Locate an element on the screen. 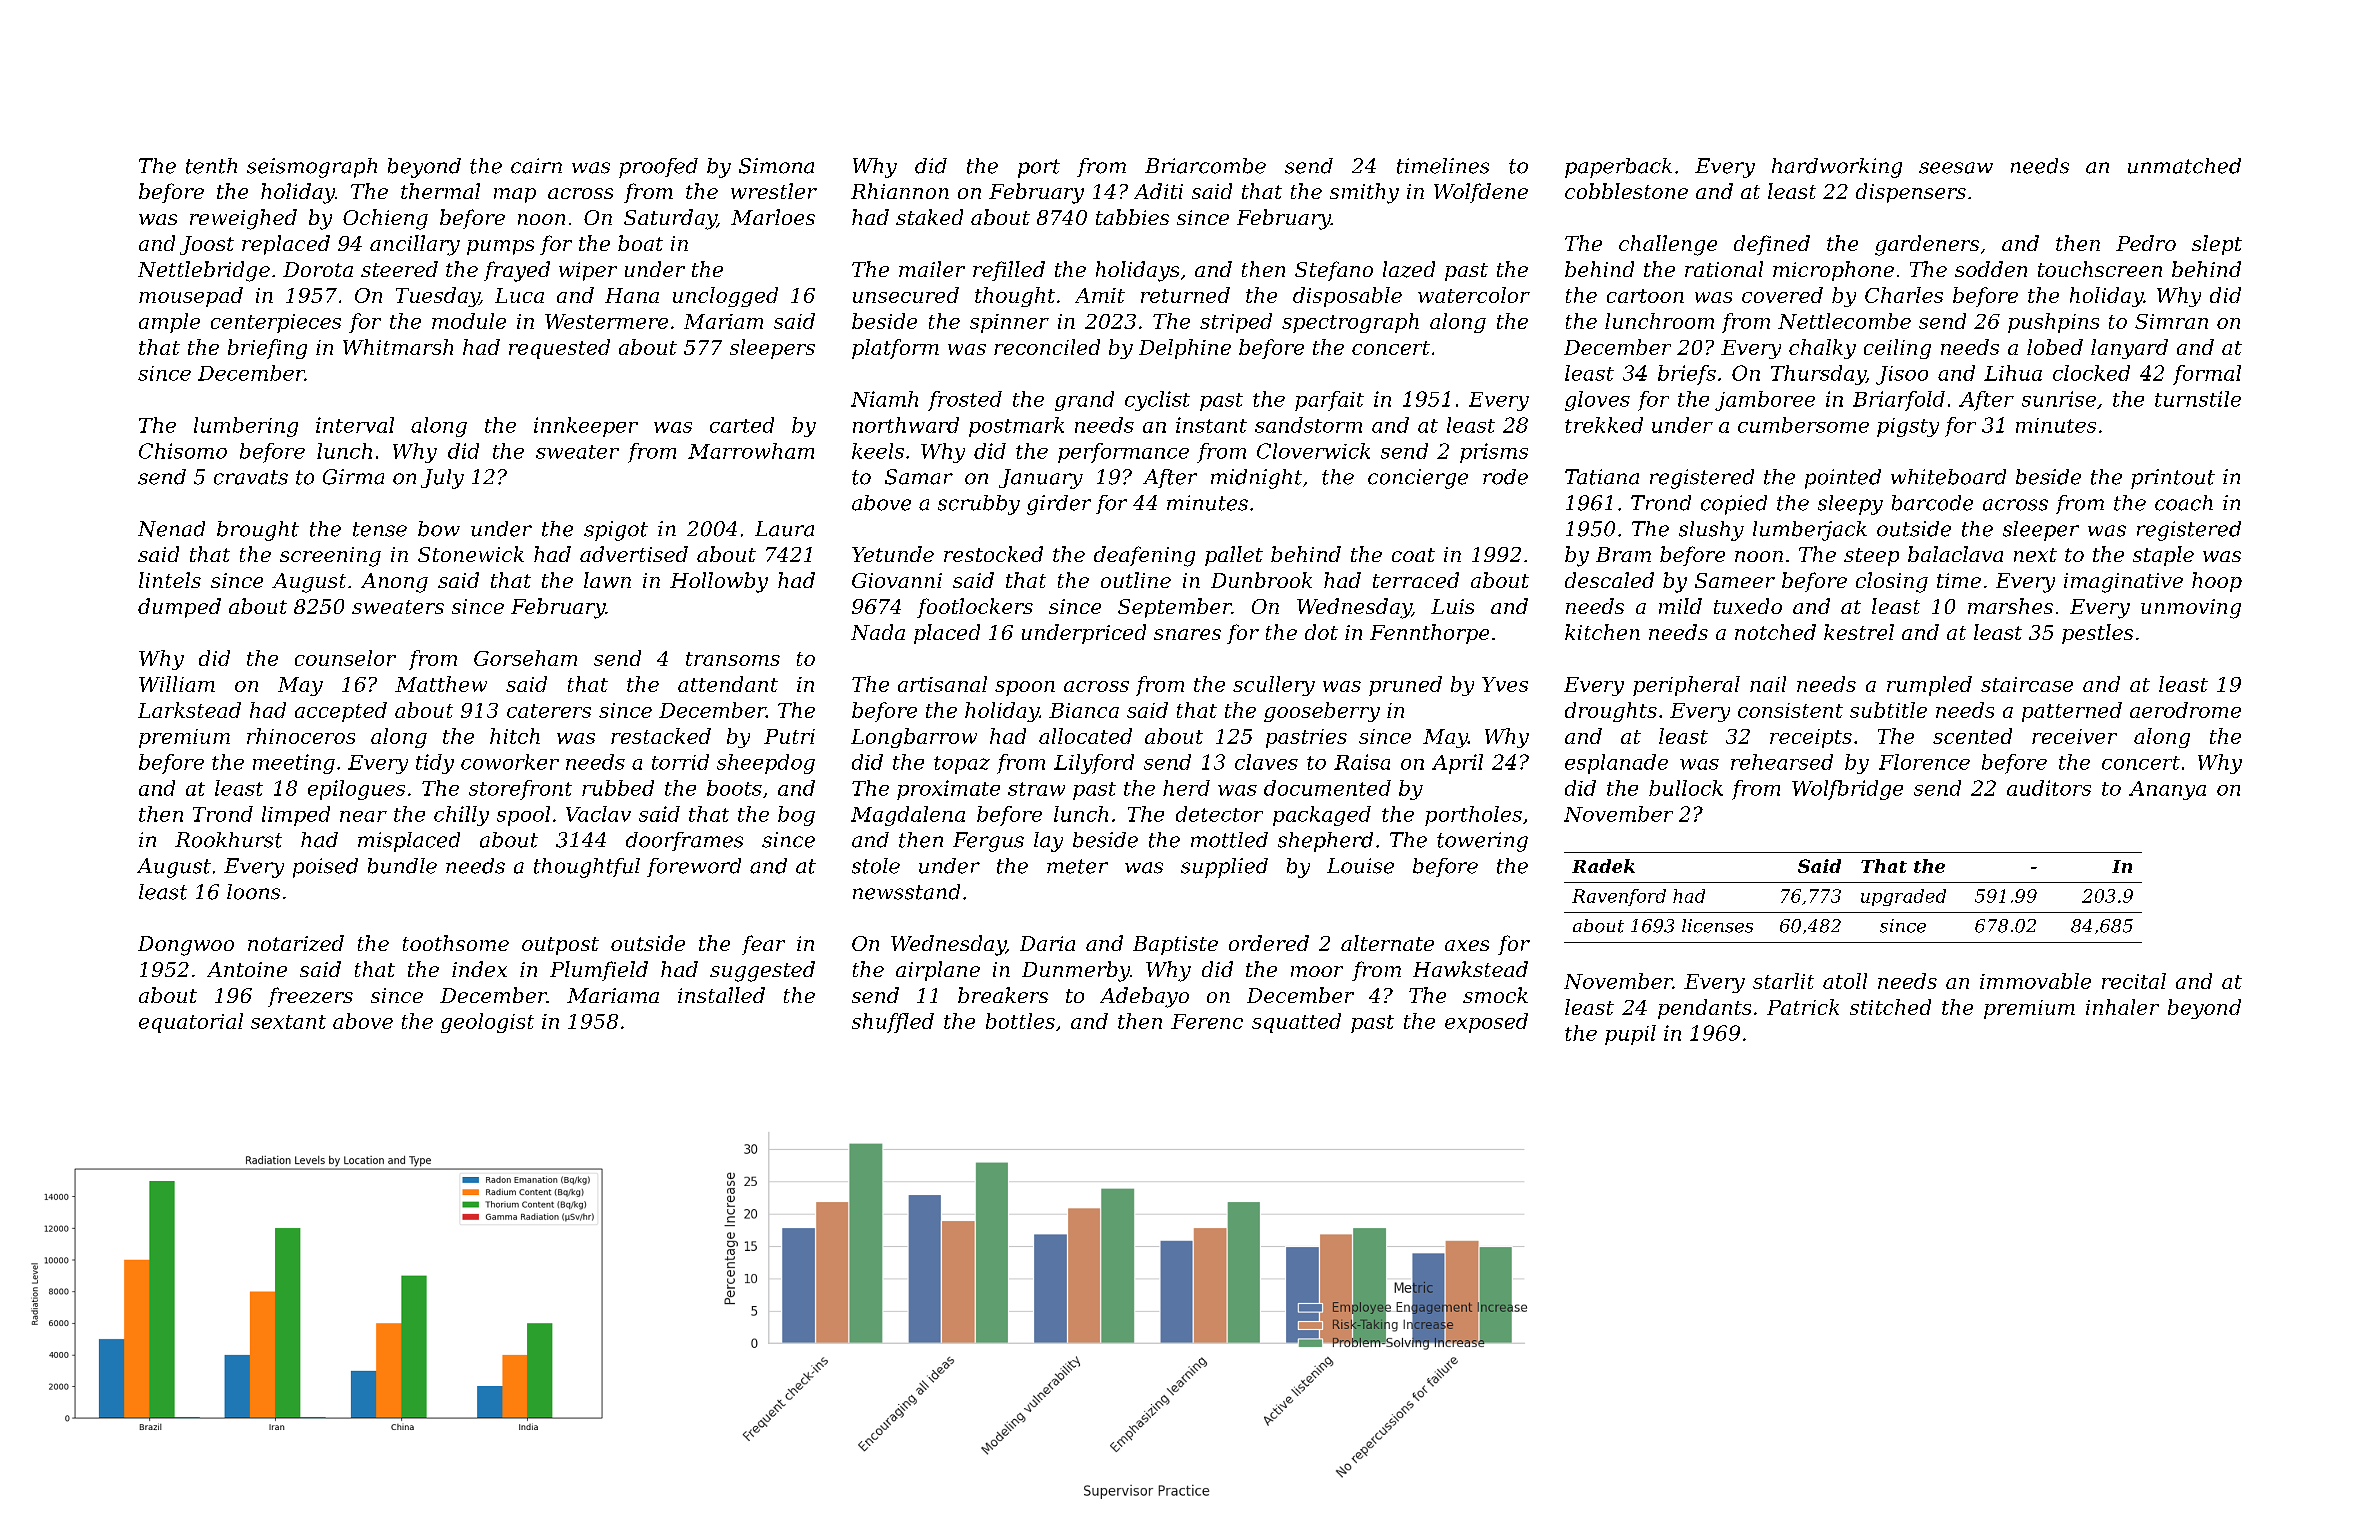 The width and height of the screenshot is (2380, 1540). Briarcombe is located at coordinates (1205, 166).
